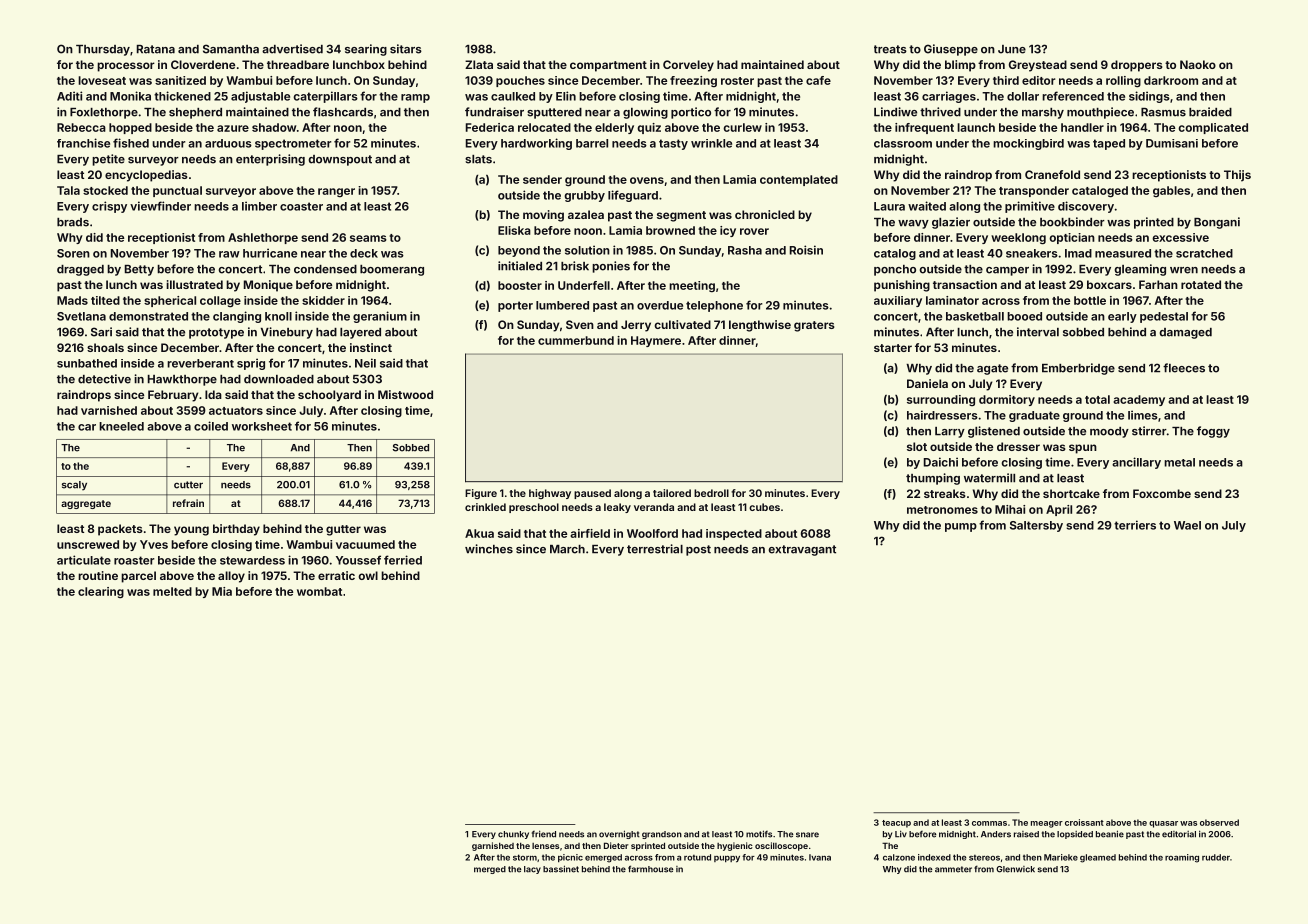 The height and width of the page is (924, 1308). Describe the element at coordinates (807, 835) in the page. I see `snare` at that location.
